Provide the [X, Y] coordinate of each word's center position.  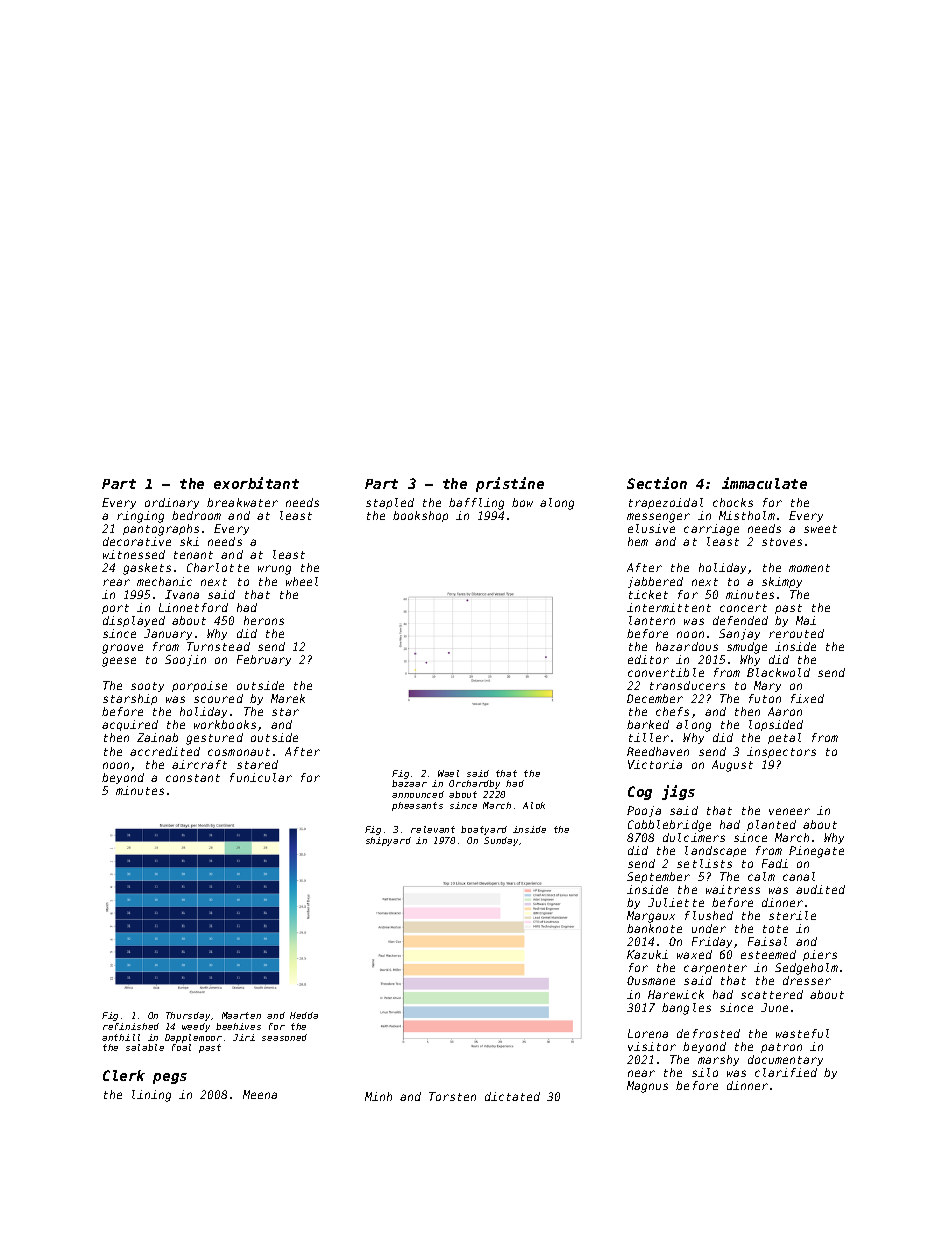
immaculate [764, 483]
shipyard [388, 841]
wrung [274, 570]
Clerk [124, 1075]
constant [193, 778]
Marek [288, 698]
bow [522, 502]
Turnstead [218, 646]
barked [648, 724]
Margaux [651, 917]
